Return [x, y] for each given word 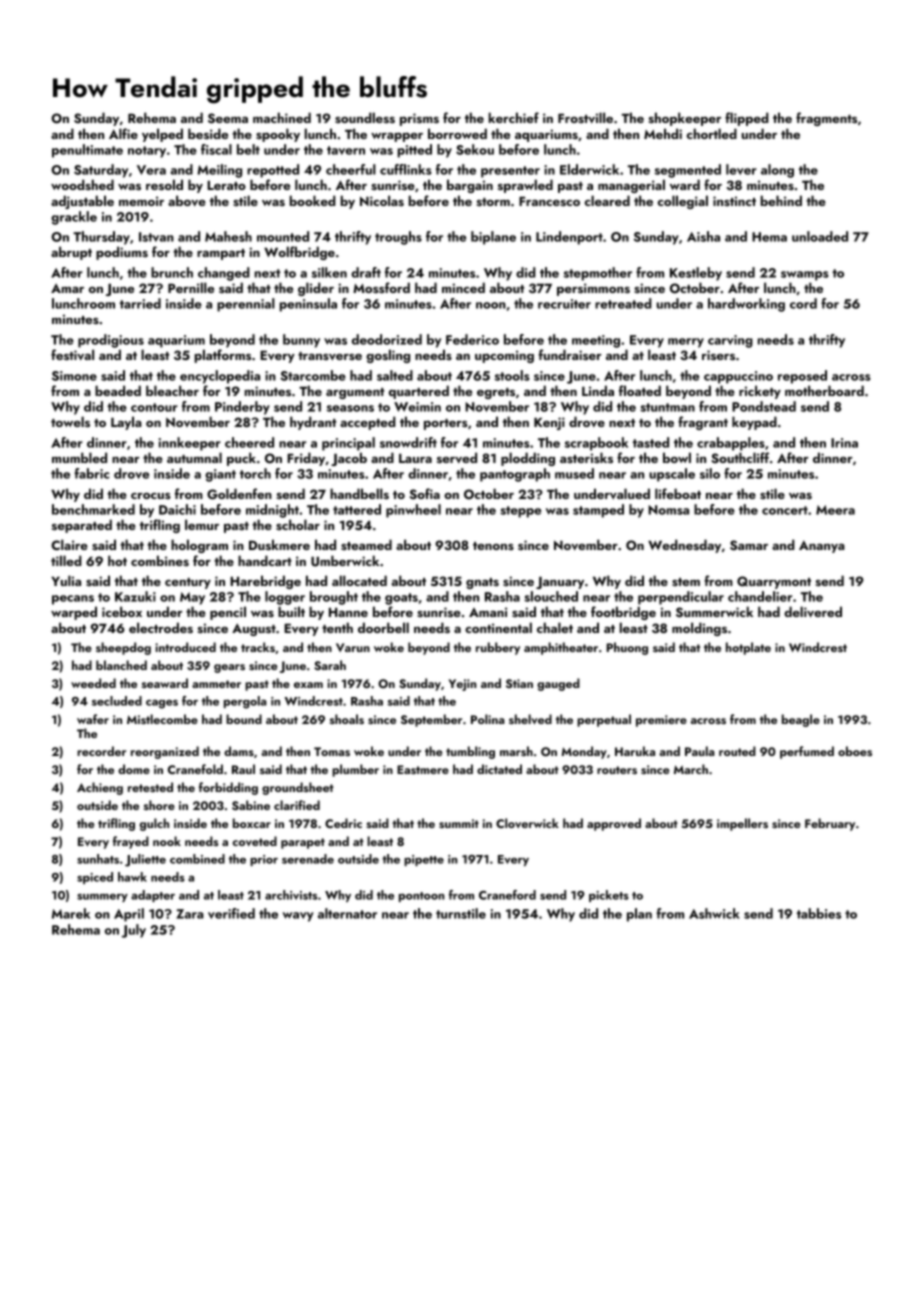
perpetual [604, 720]
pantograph [515, 475]
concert [785, 510]
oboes [855, 751]
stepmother [598, 274]
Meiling [219, 171]
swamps [805, 276]
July [134, 931]
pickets [609, 896]
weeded [93, 683]
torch [255, 473]
